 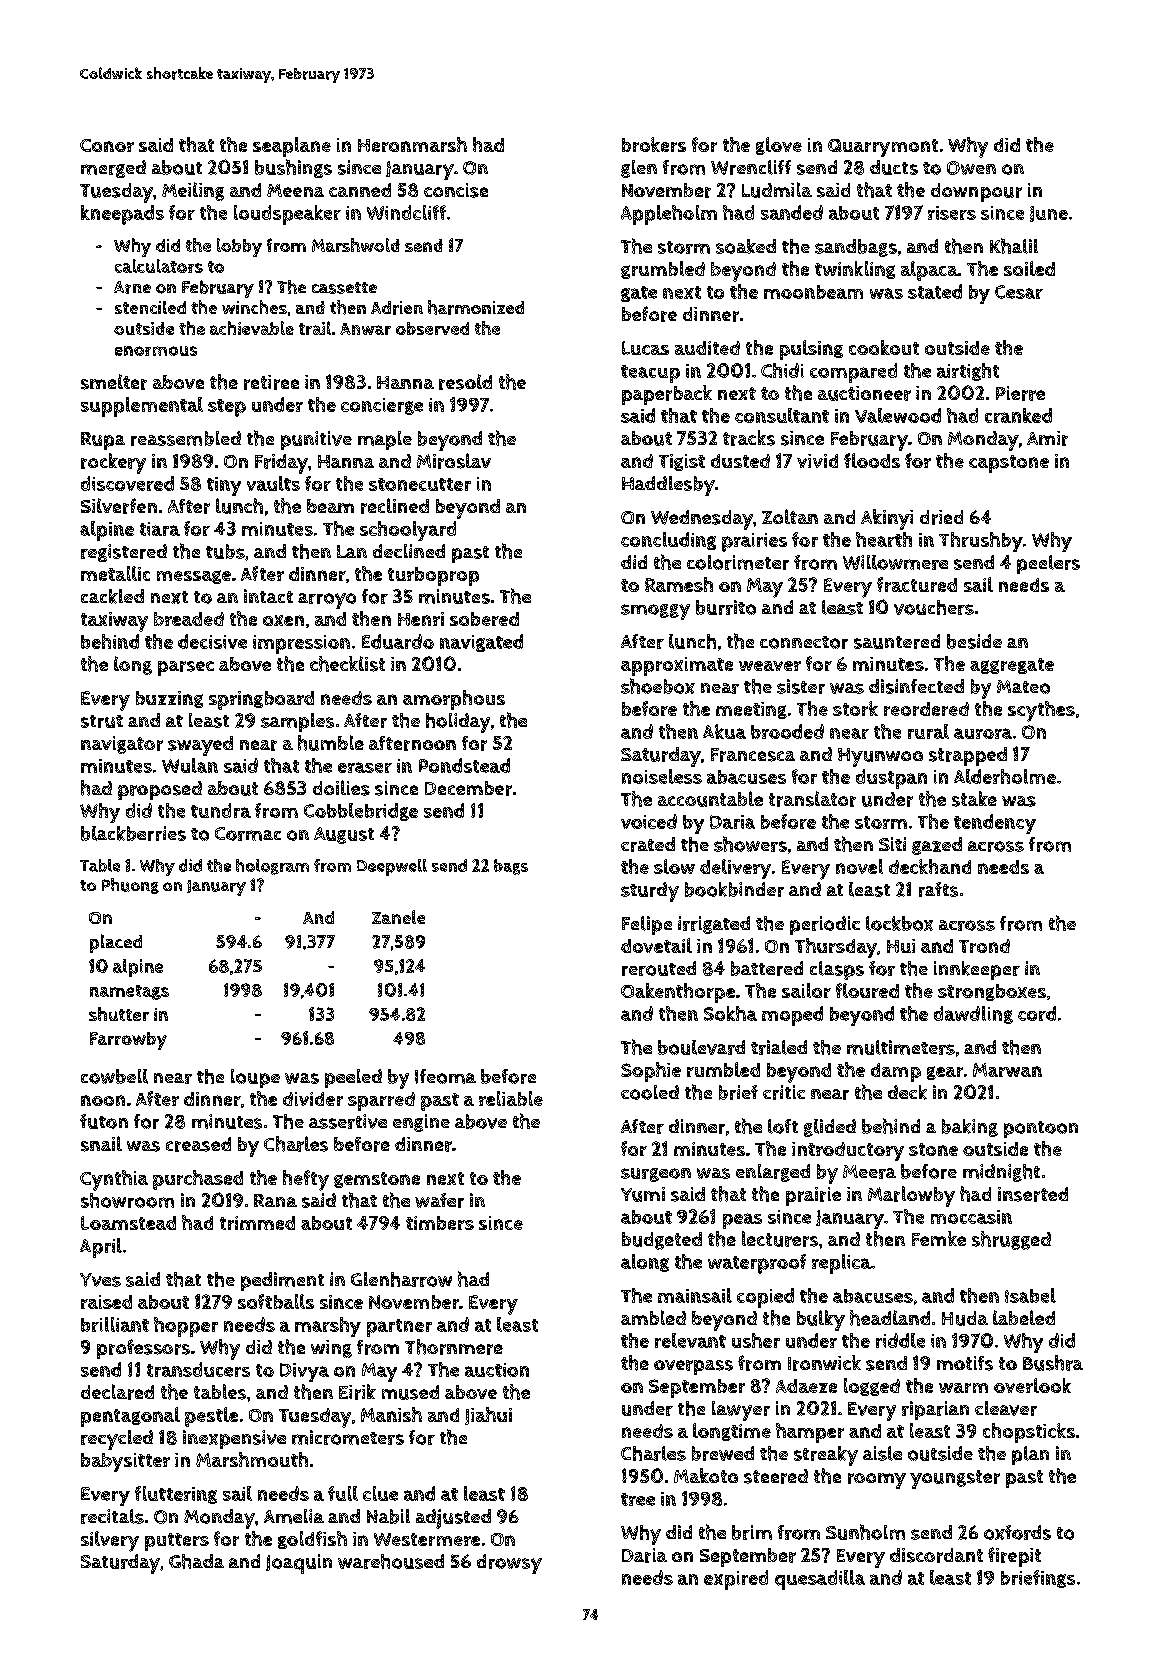 I want to click on hologram, so click(x=272, y=867).
